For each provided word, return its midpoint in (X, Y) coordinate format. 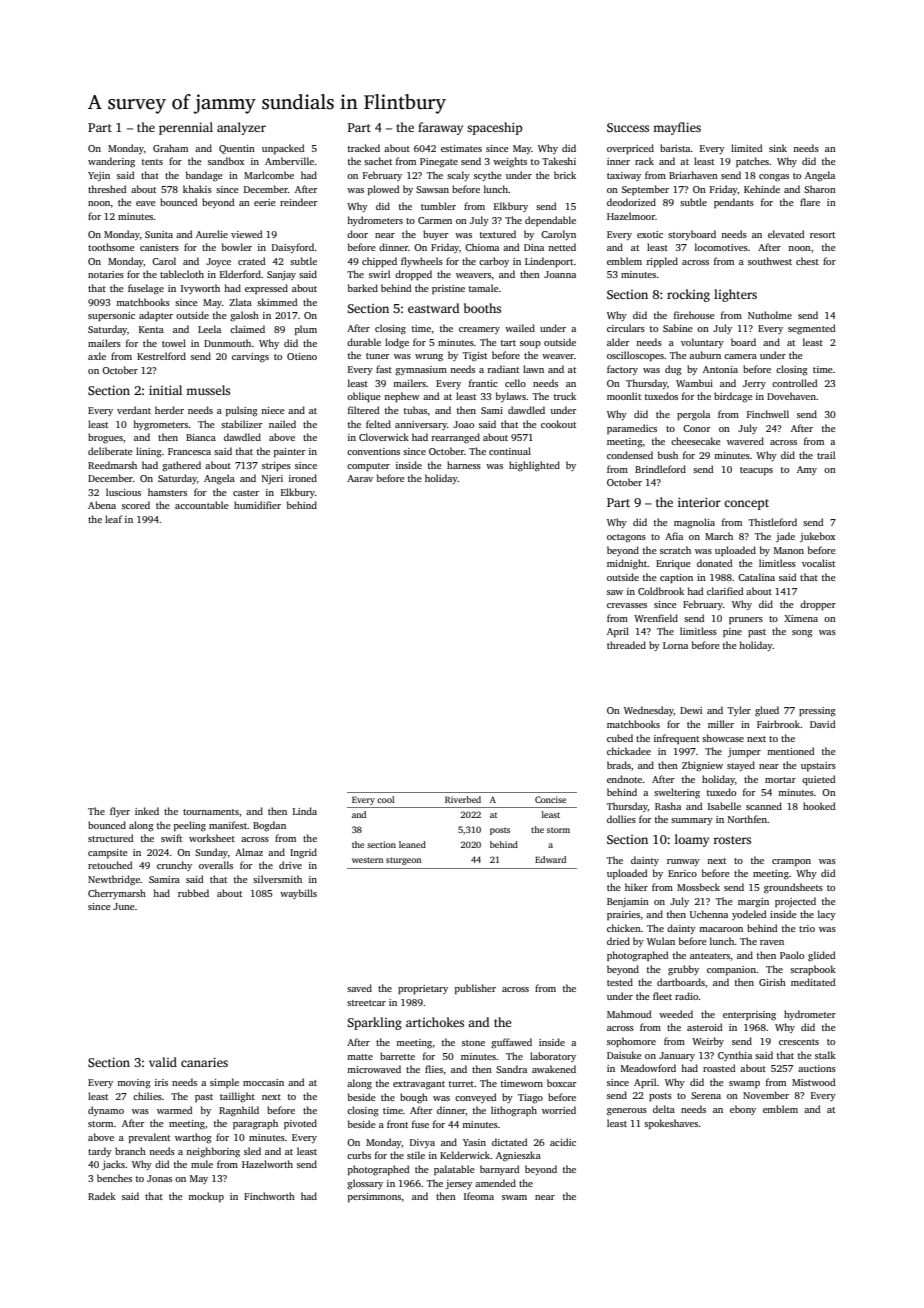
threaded (626, 645)
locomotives (721, 247)
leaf (113, 519)
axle (97, 356)
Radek (102, 1196)
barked (363, 288)
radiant (503, 369)
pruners (746, 620)
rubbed (193, 893)
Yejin (99, 176)
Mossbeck (698, 887)
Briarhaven (693, 175)
